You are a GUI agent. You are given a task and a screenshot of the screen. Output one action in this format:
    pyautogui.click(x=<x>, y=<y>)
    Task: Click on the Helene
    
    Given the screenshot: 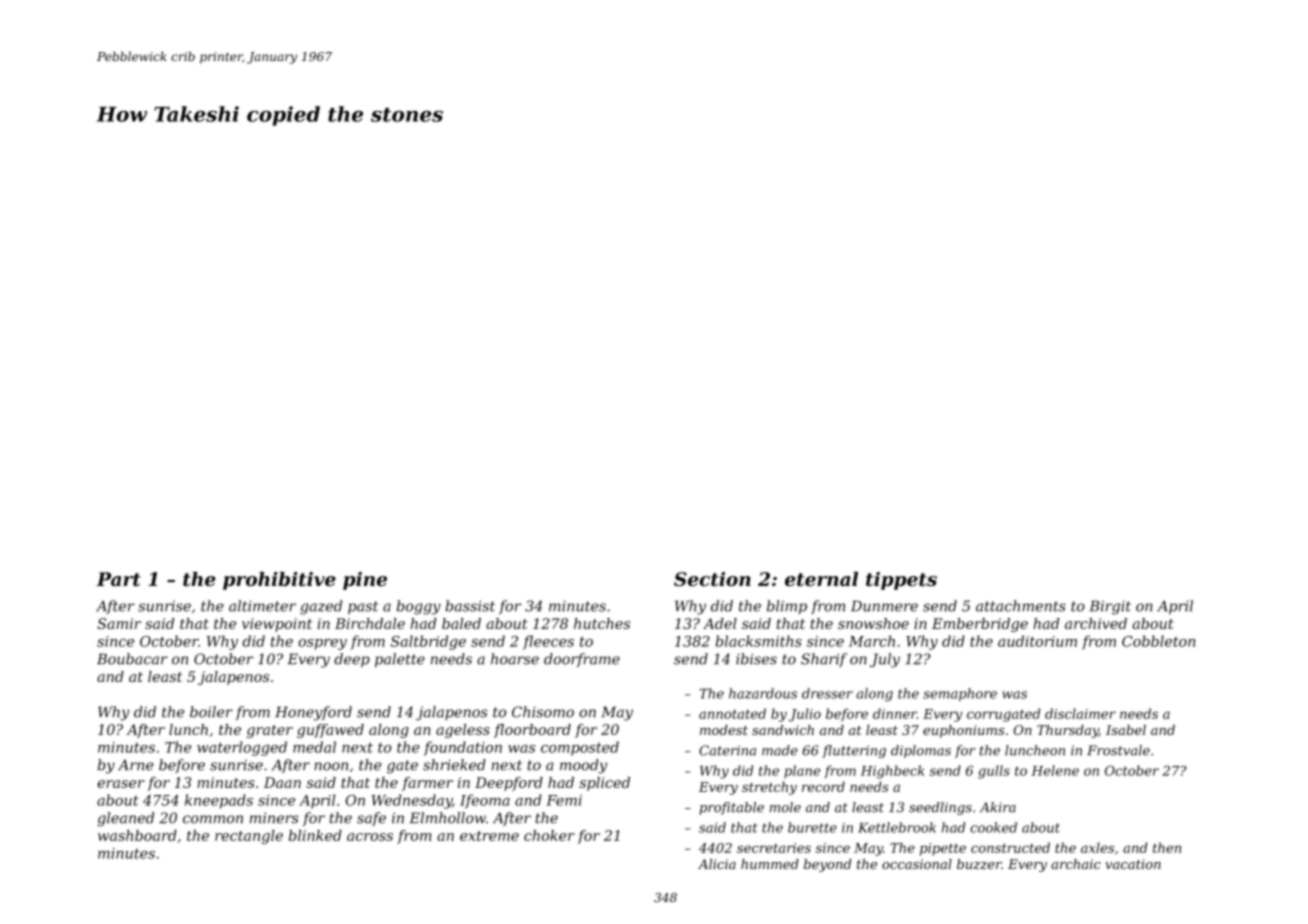 What is the action you would take?
    pyautogui.click(x=1055, y=770)
